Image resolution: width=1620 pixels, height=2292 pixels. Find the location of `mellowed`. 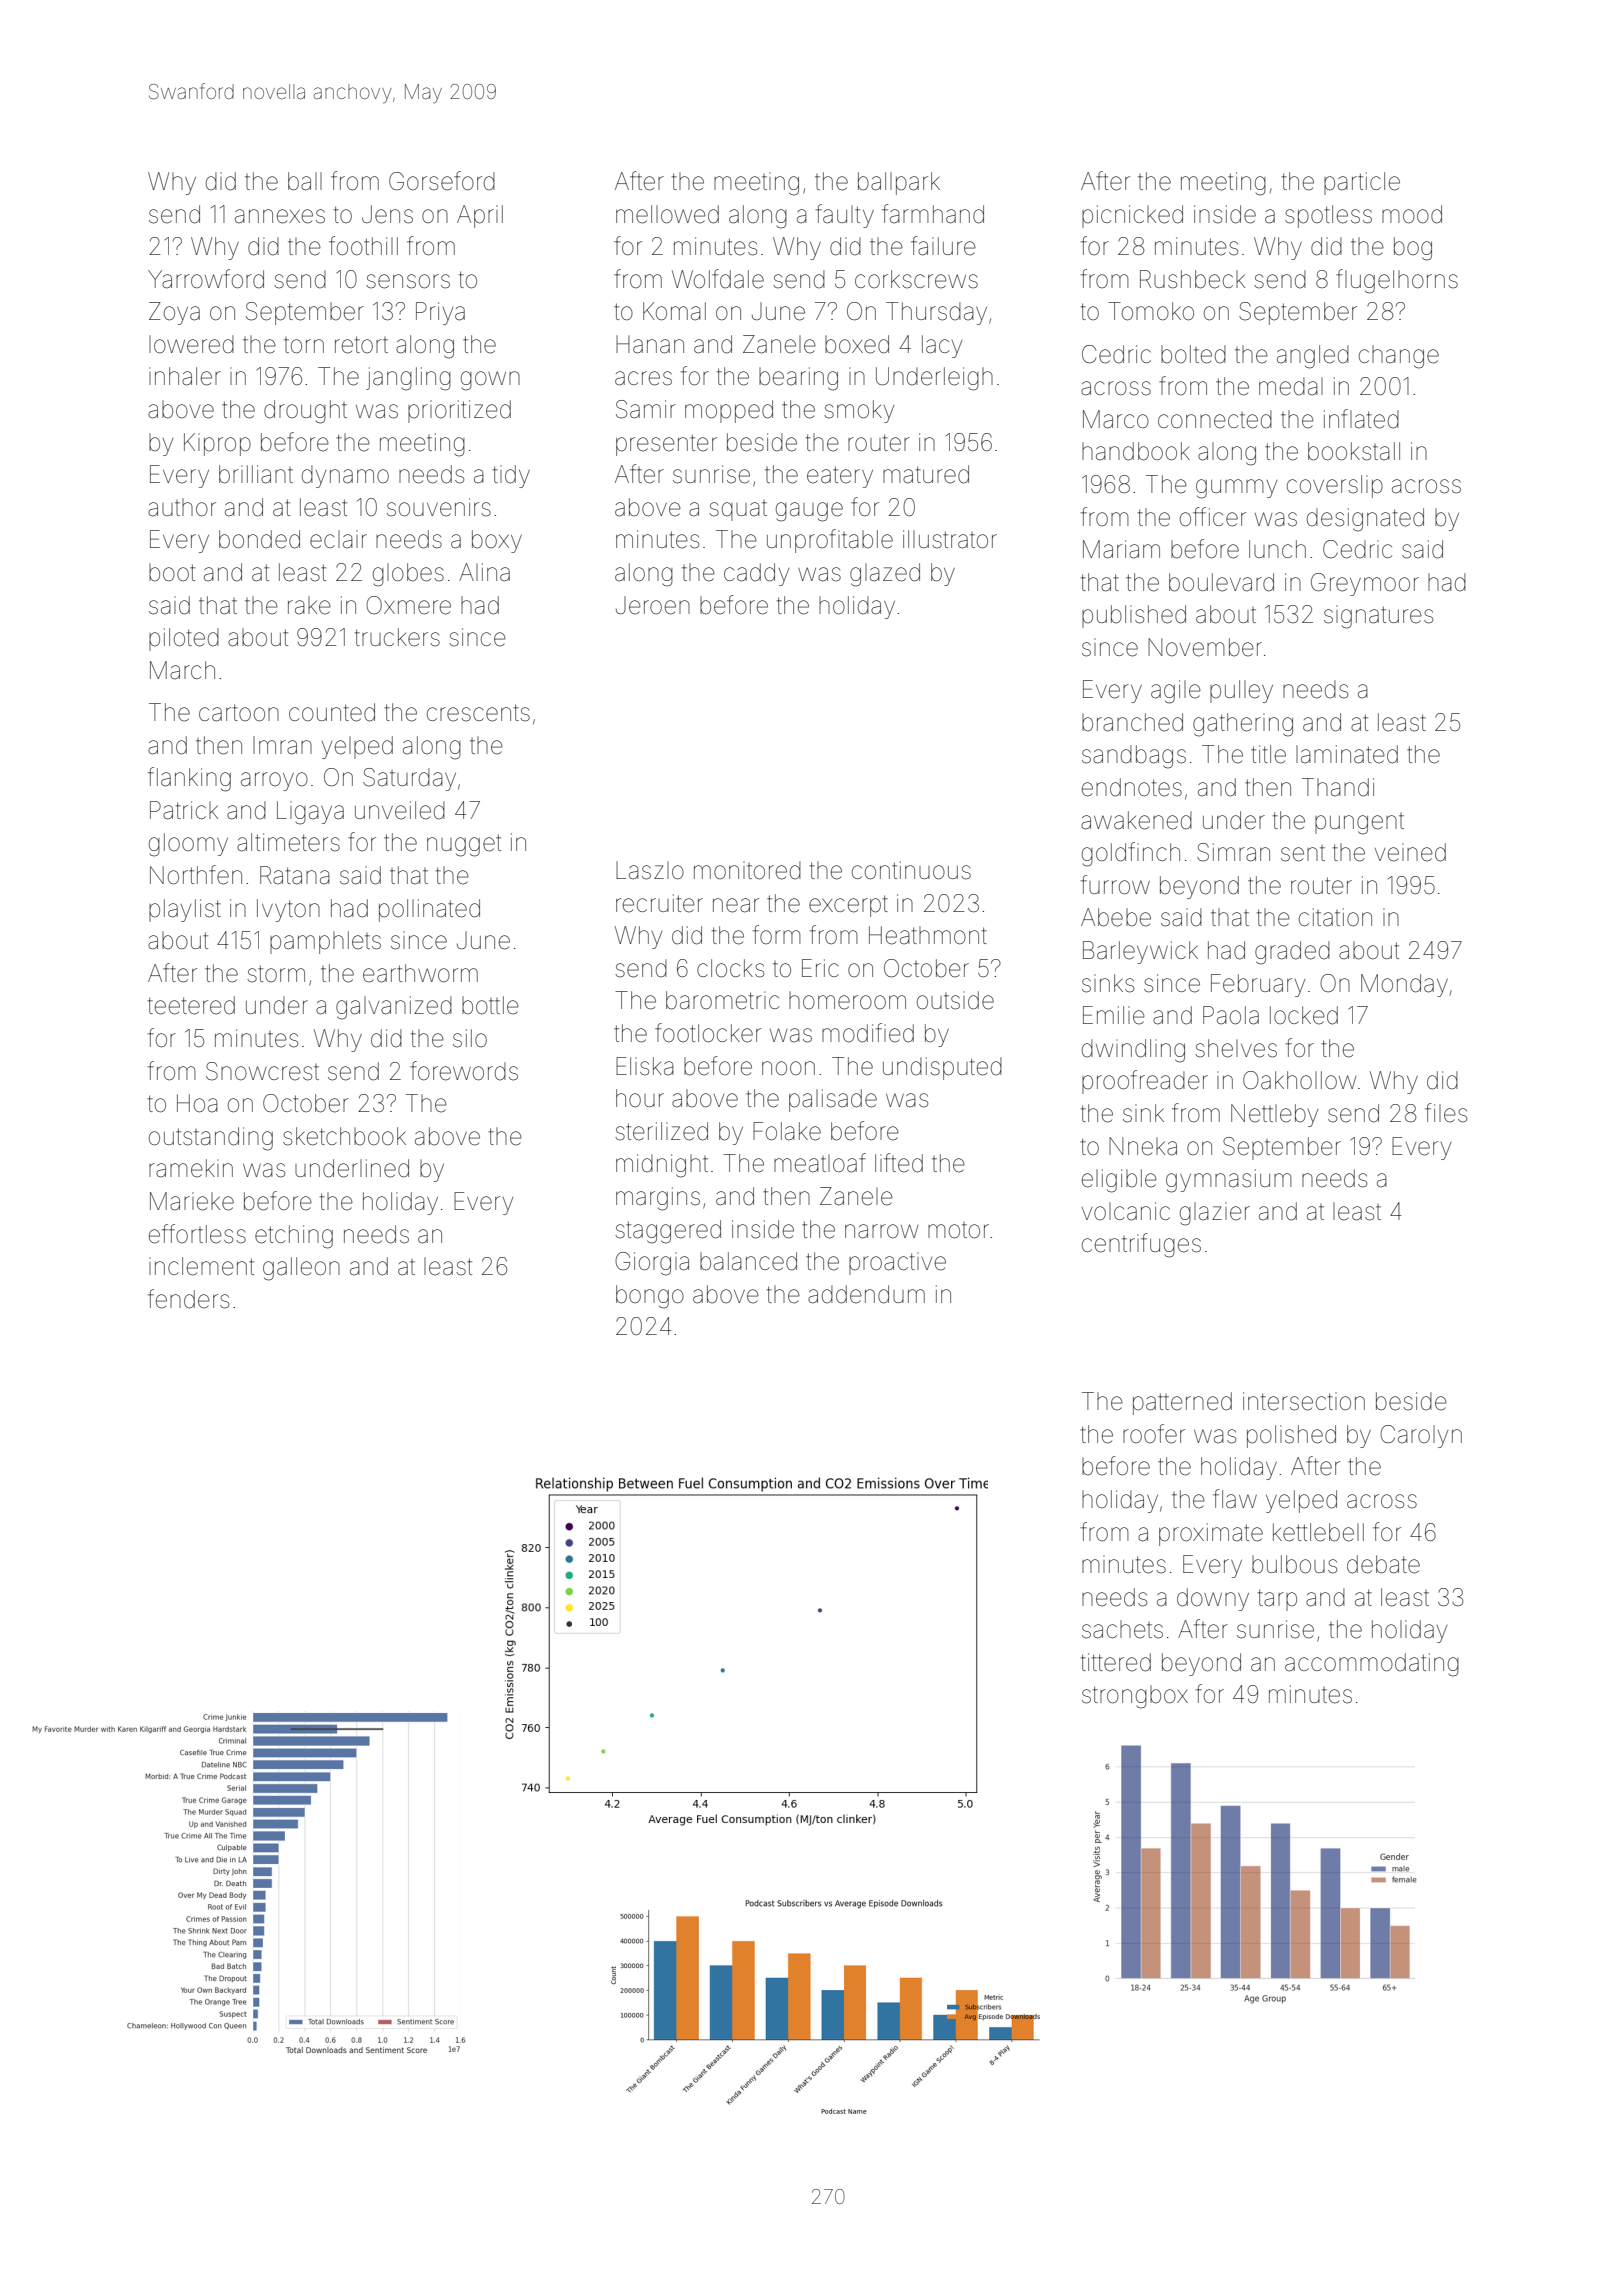

mellowed is located at coordinates (667, 214).
